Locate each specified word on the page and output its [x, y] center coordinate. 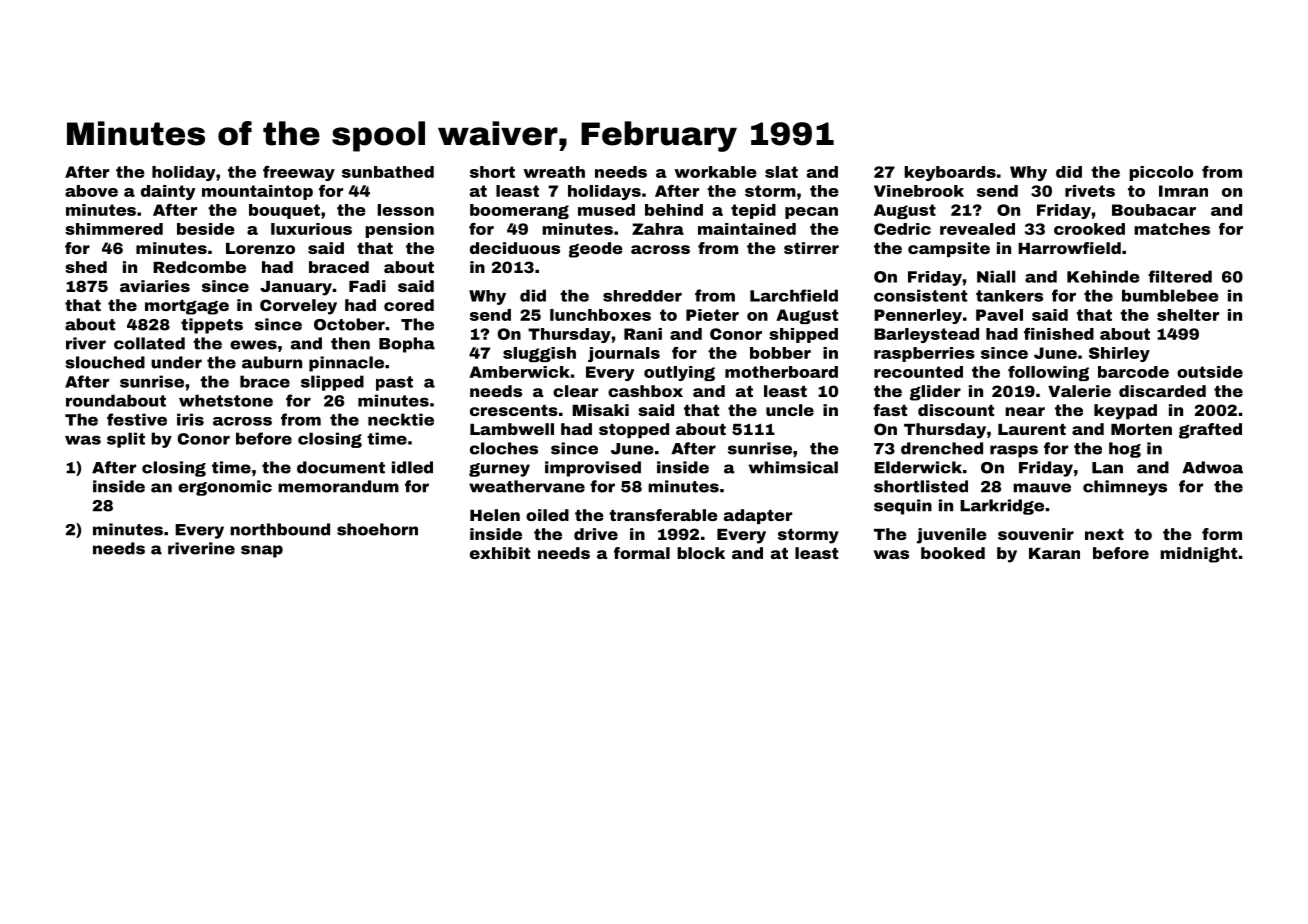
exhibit [500, 553]
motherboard [781, 372]
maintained [747, 229]
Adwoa [1212, 467]
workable [715, 172]
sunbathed [388, 172]
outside [1210, 372]
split [126, 440]
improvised [593, 469]
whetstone [226, 400]
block [701, 553]
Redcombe [199, 267]
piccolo [1161, 173]
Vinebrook [919, 191]
